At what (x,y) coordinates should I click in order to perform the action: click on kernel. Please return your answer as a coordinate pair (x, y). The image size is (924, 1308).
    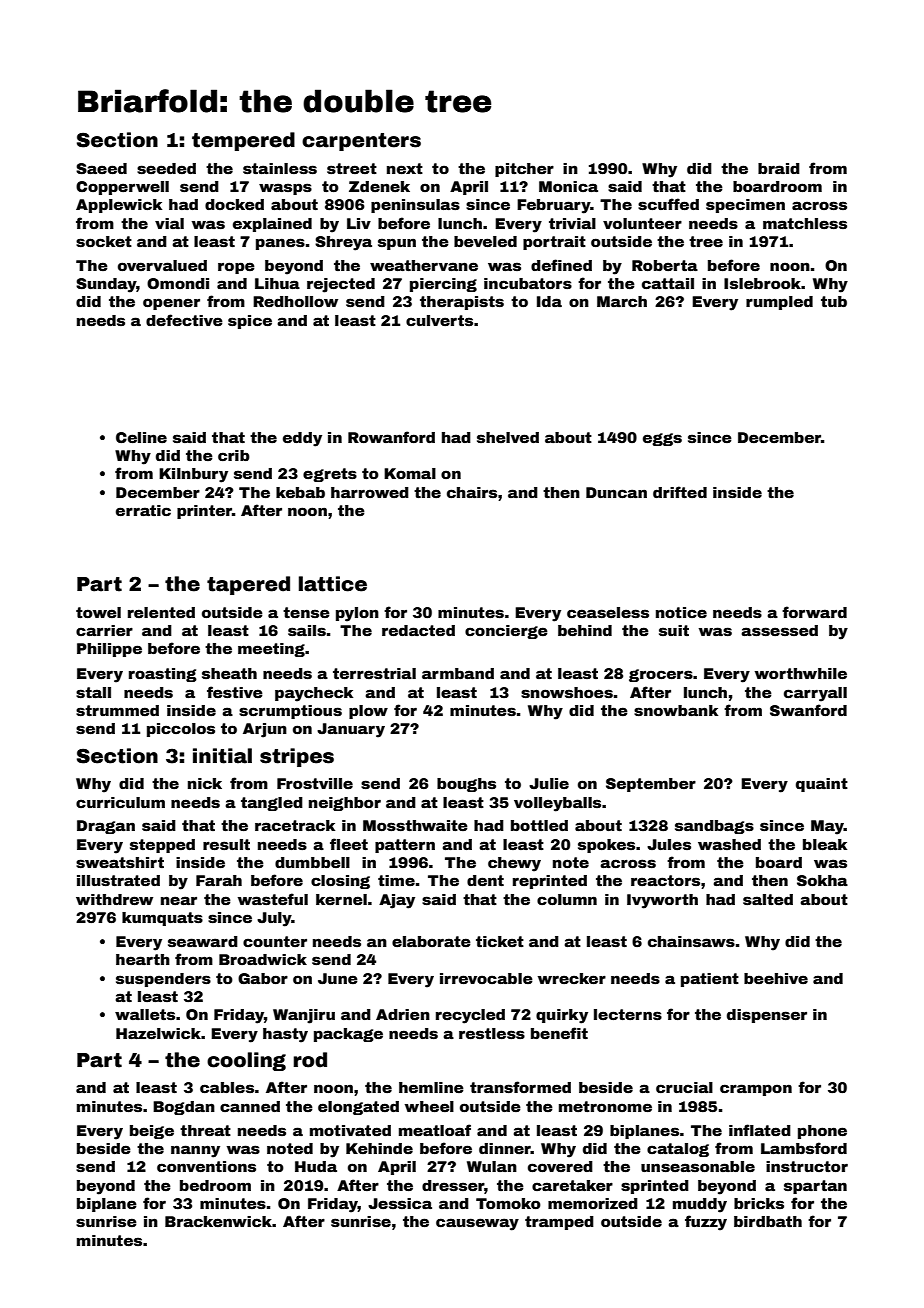
    Looking at the image, I should click on (341, 899).
